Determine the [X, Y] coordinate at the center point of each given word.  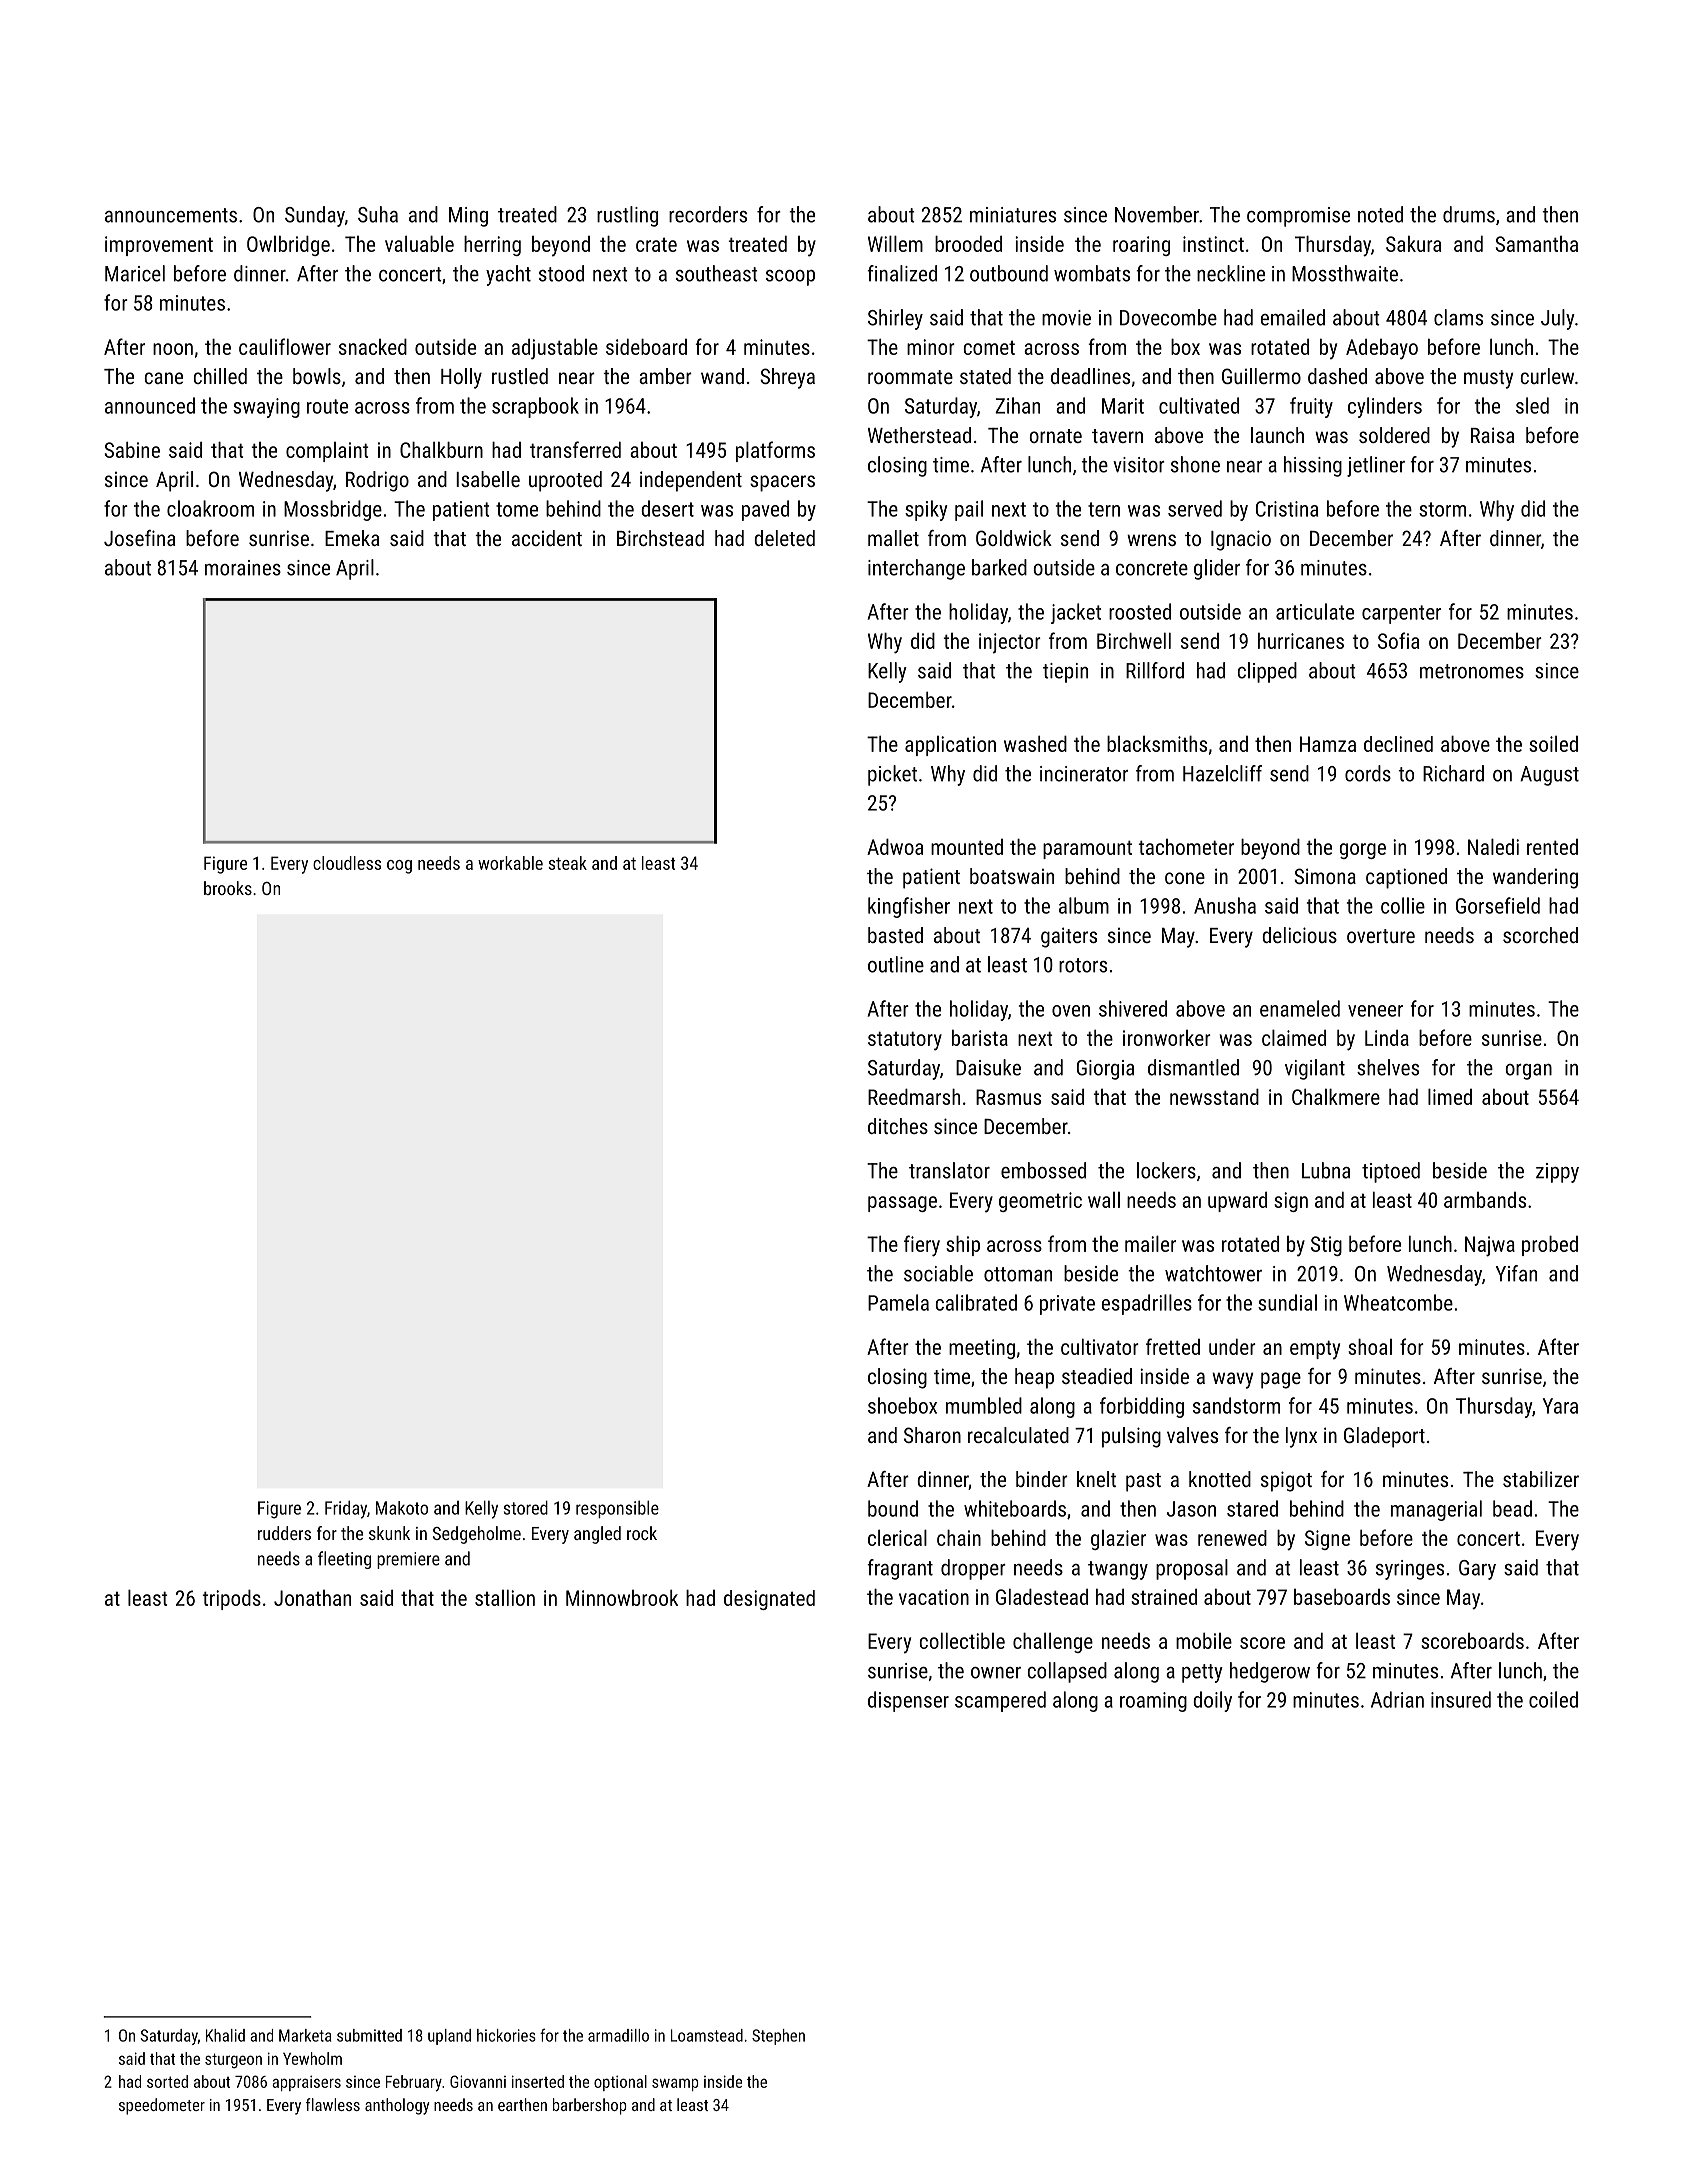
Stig [1326, 1246]
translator [949, 1170]
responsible [617, 1509]
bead [1512, 1508]
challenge [1053, 1643]
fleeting [344, 1560]
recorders [708, 214]
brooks [228, 888]
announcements [171, 215]
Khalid [225, 2035]
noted [1380, 214]
